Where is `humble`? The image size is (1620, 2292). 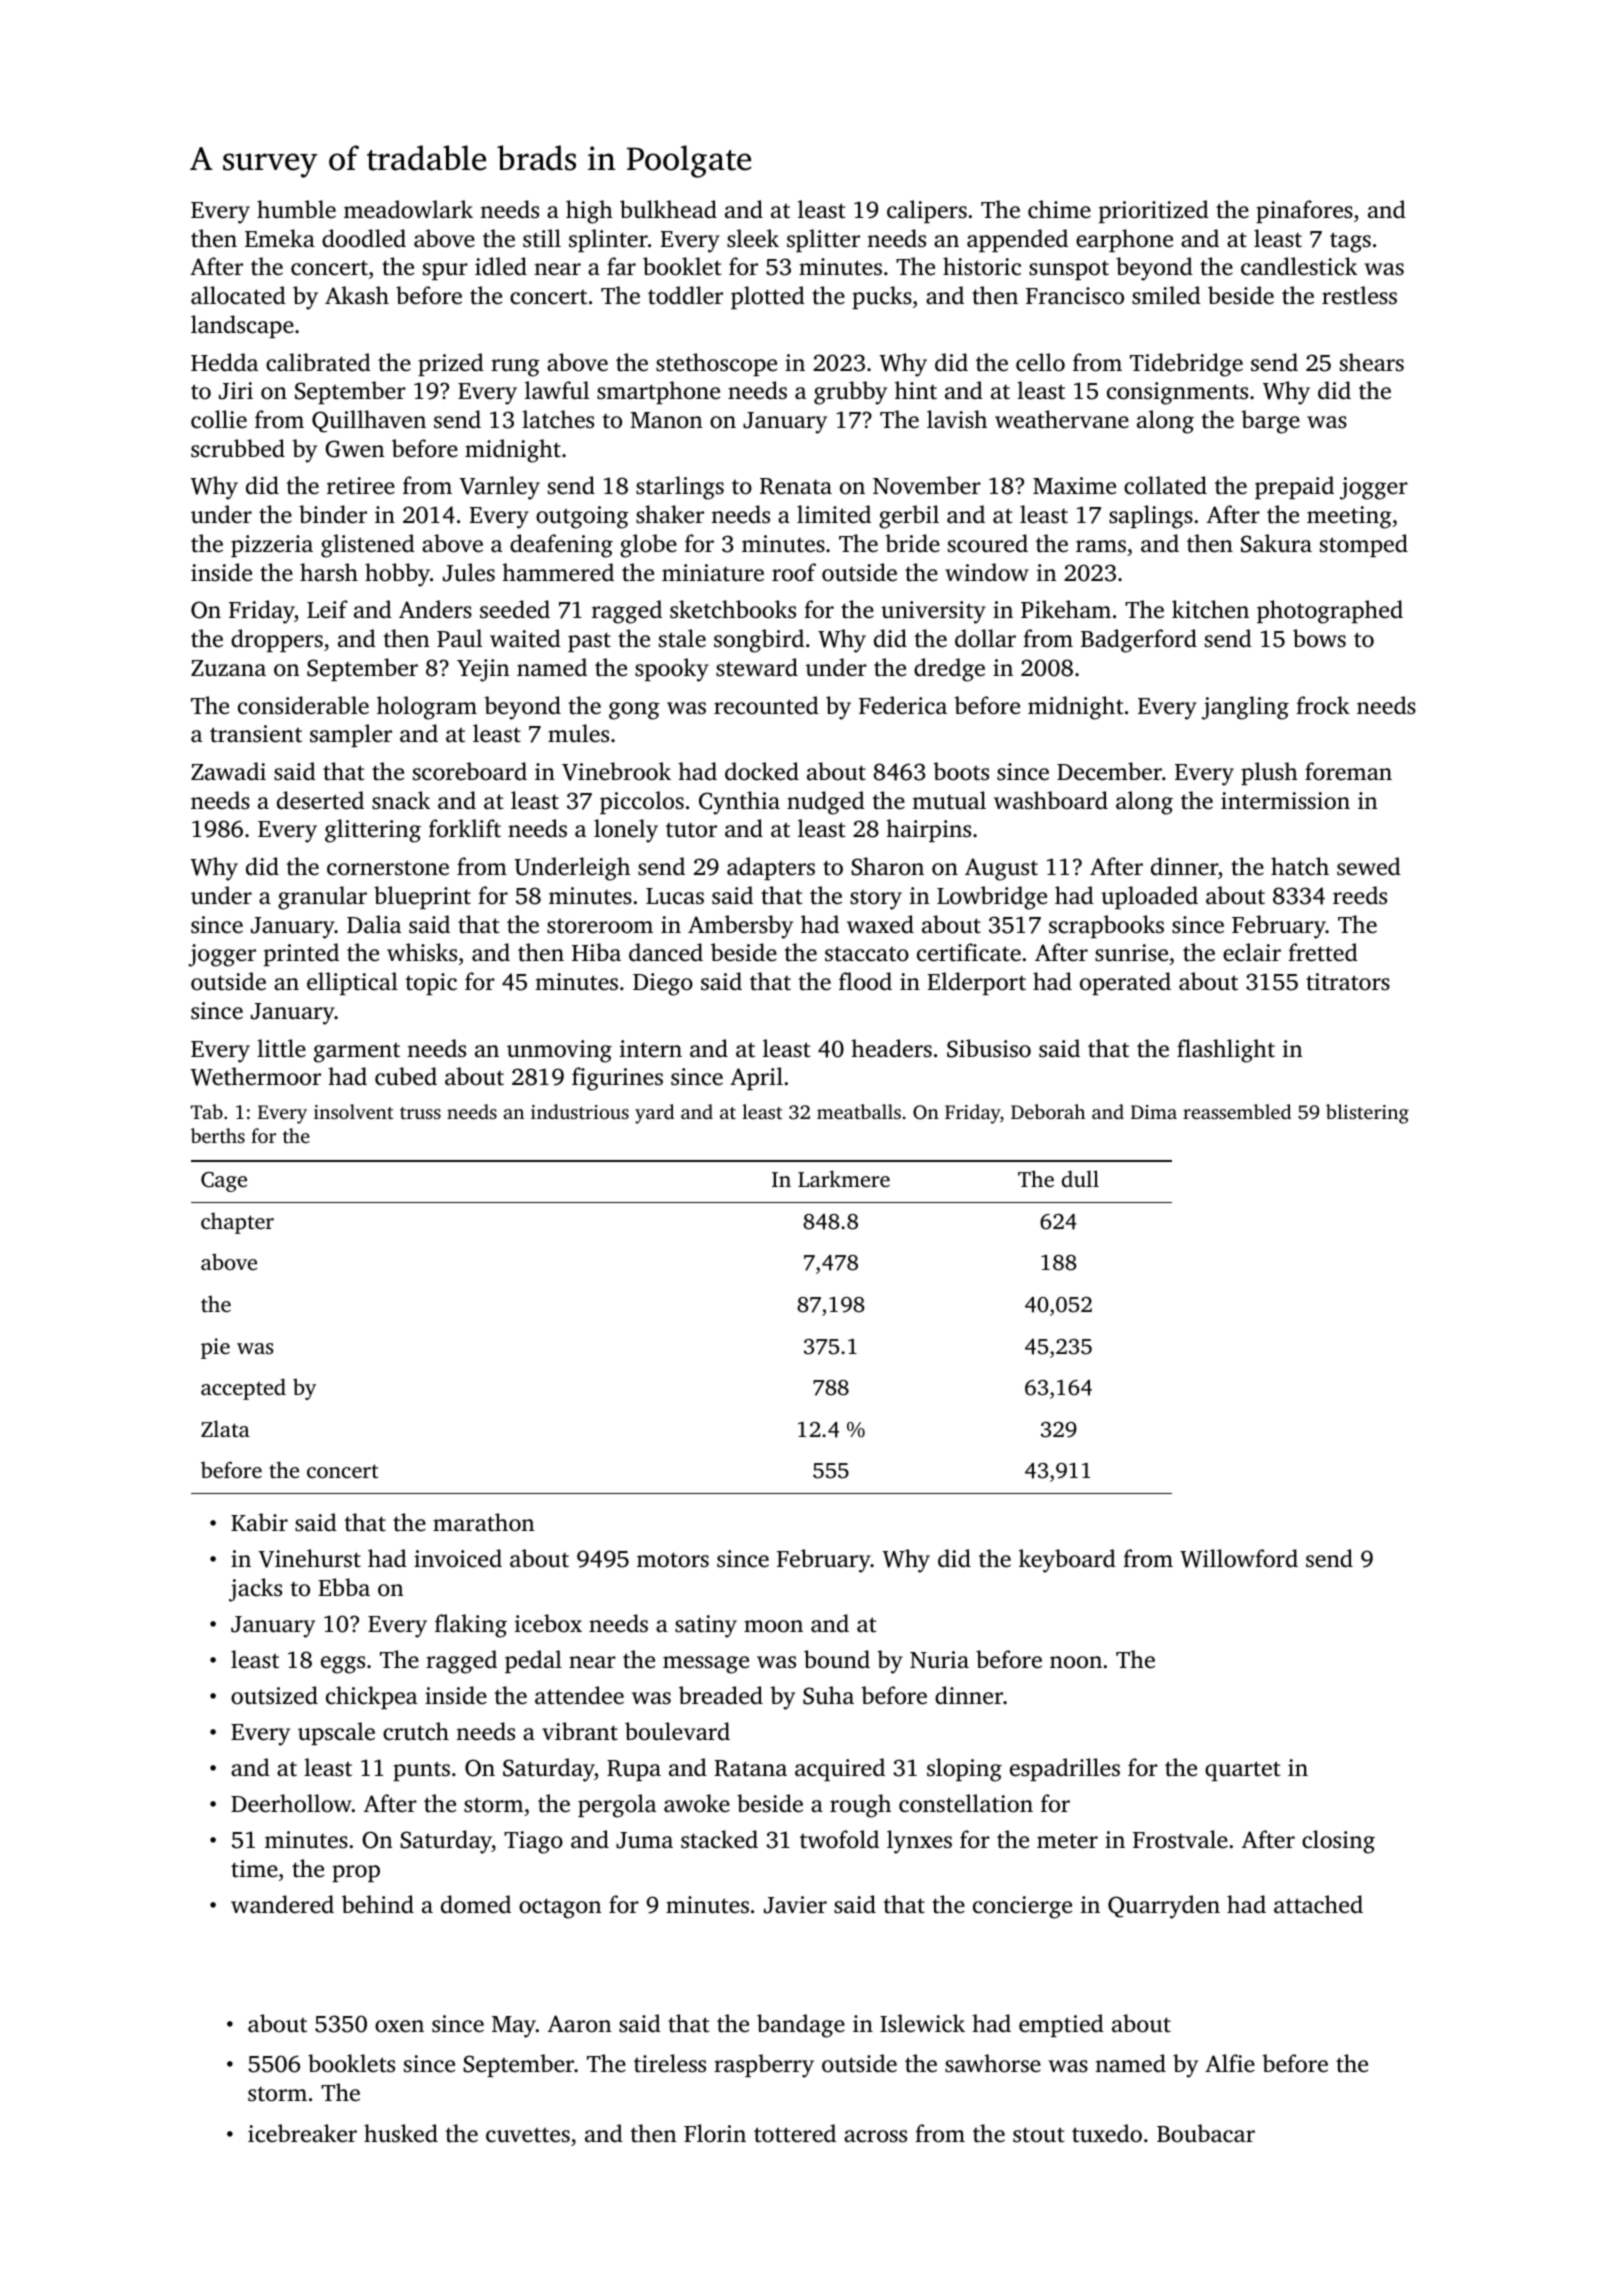
humble is located at coordinates (296, 209).
